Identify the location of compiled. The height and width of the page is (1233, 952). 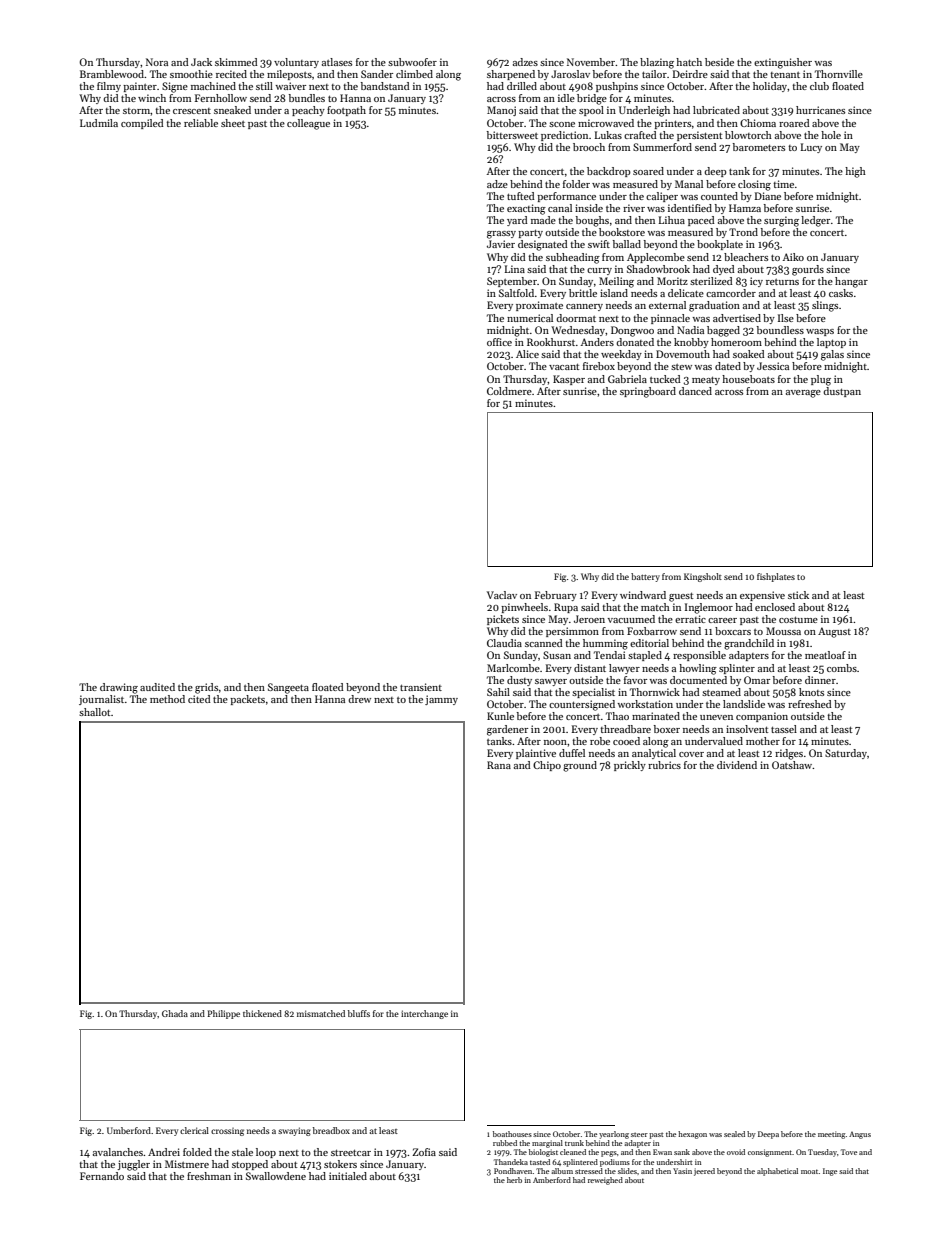
(142, 124).
